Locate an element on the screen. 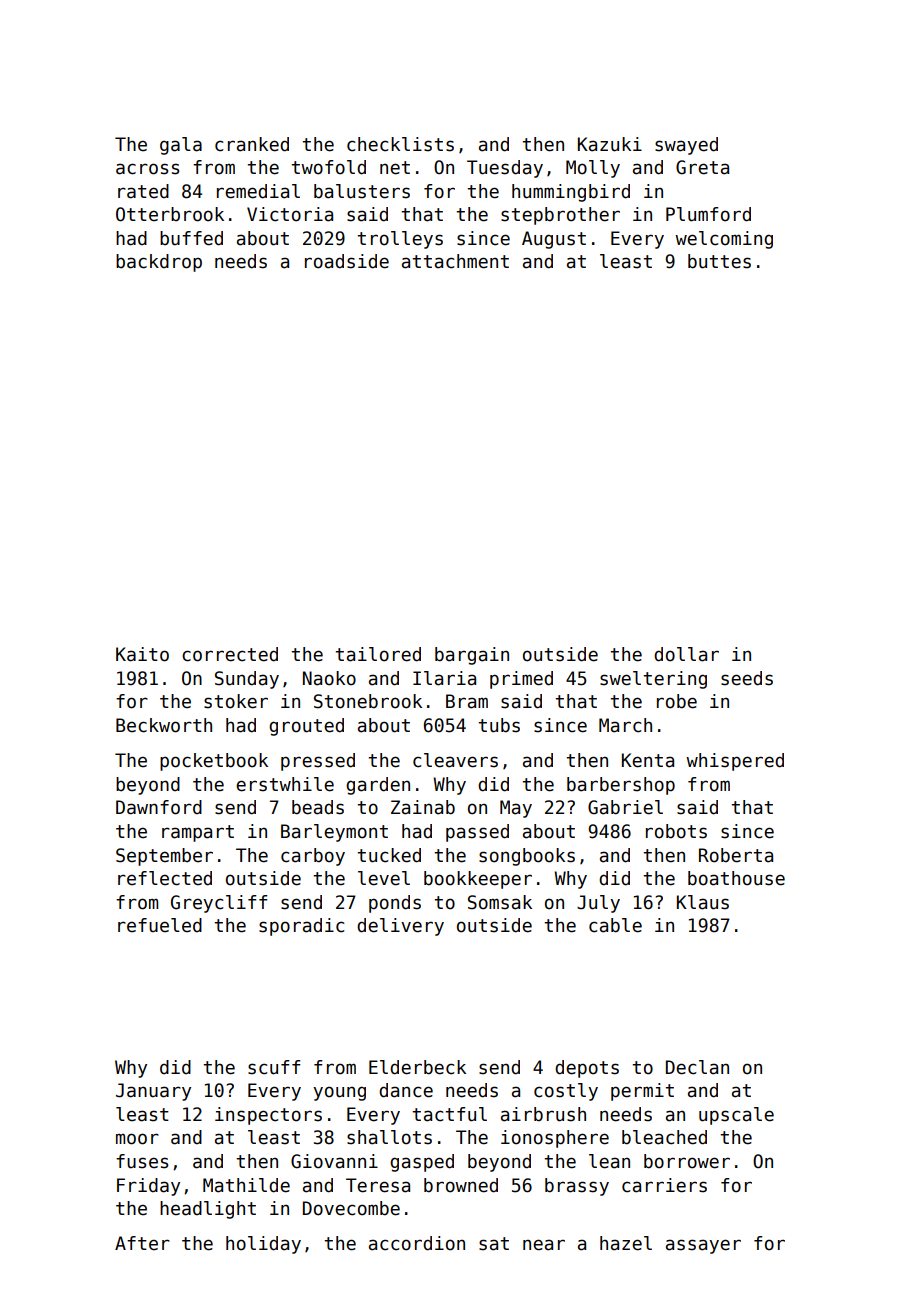 The image size is (908, 1316). sweltering is located at coordinates (653, 680).
